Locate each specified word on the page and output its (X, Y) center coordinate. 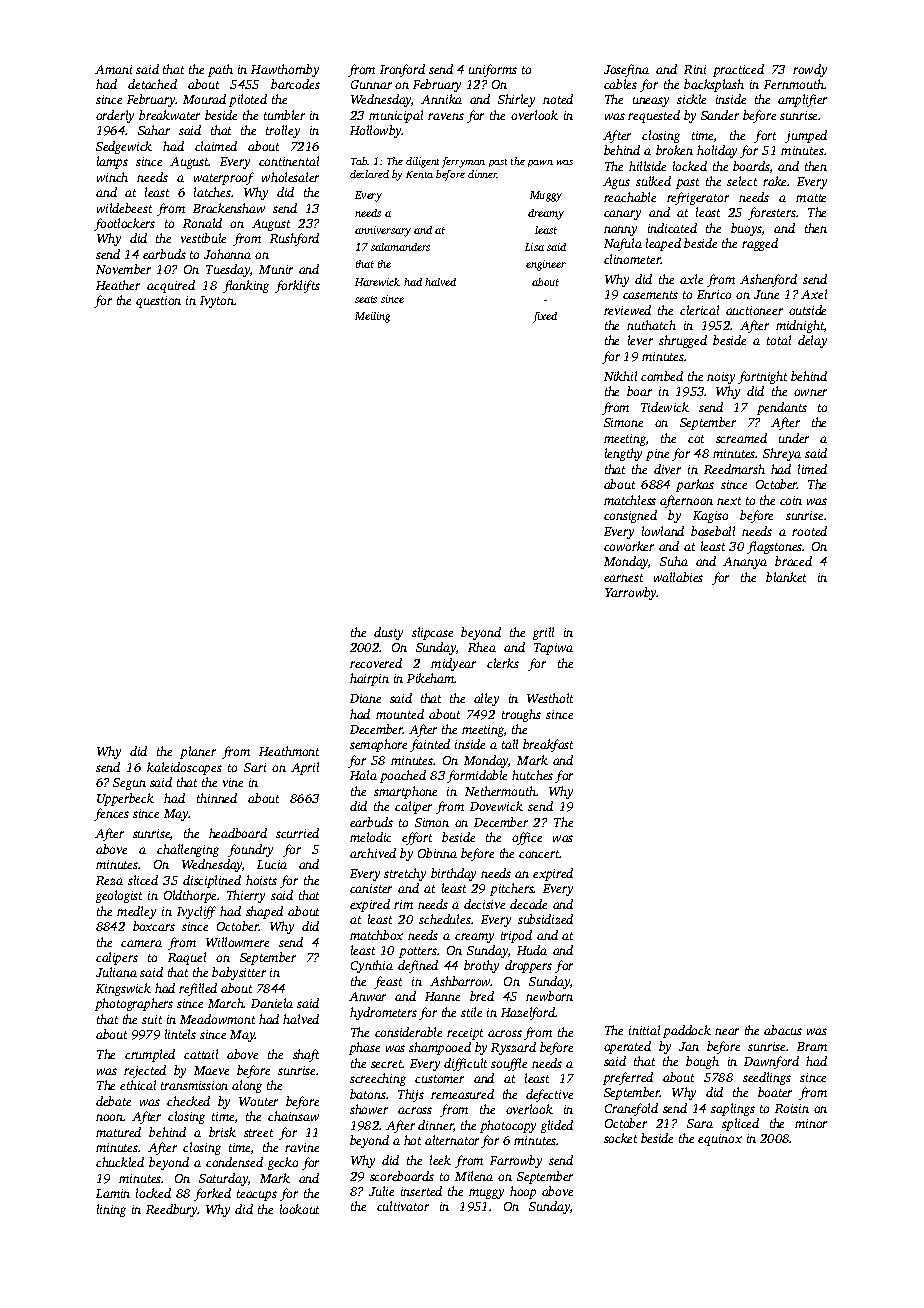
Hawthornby (285, 70)
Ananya (745, 563)
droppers (528, 966)
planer (198, 752)
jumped (806, 136)
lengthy (623, 454)
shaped (264, 912)
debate (113, 1101)
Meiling (372, 317)
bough (702, 1062)
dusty (388, 633)
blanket (786, 577)
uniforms (493, 70)
